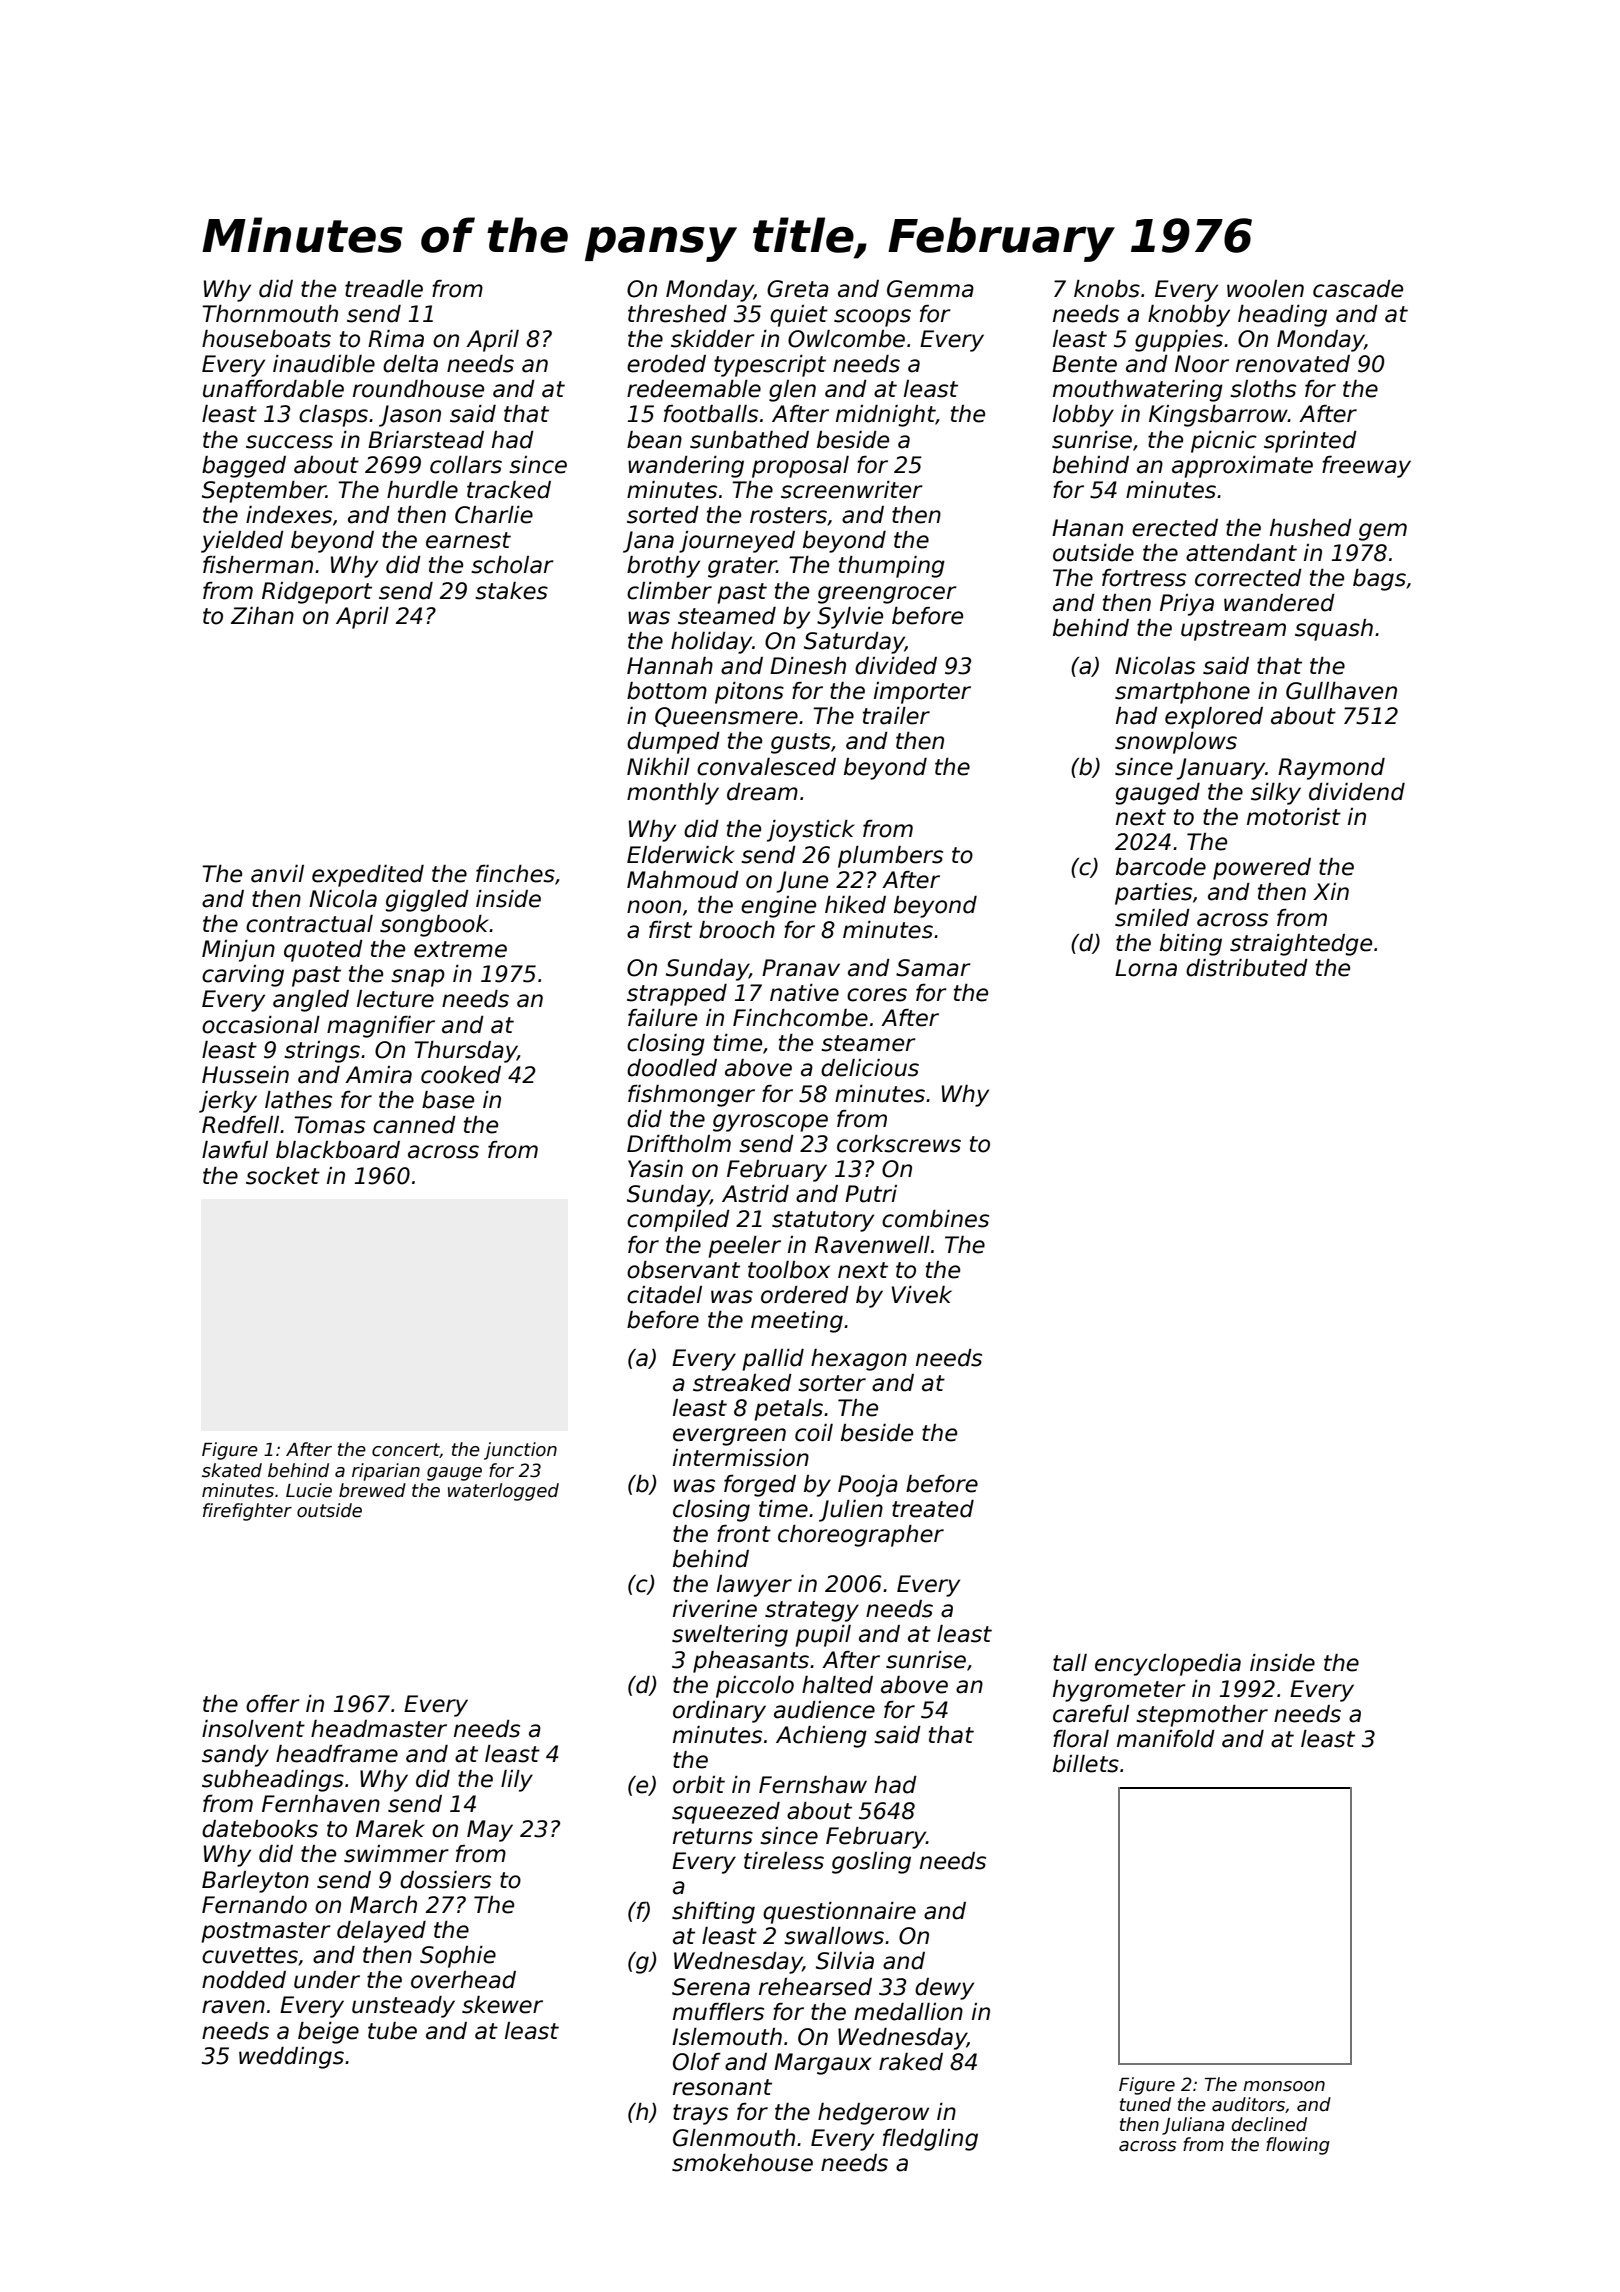 The width and height of the page is (1620, 2292). What do you see at coordinates (406, 1450) in the page?
I see `concert` at bounding box center [406, 1450].
